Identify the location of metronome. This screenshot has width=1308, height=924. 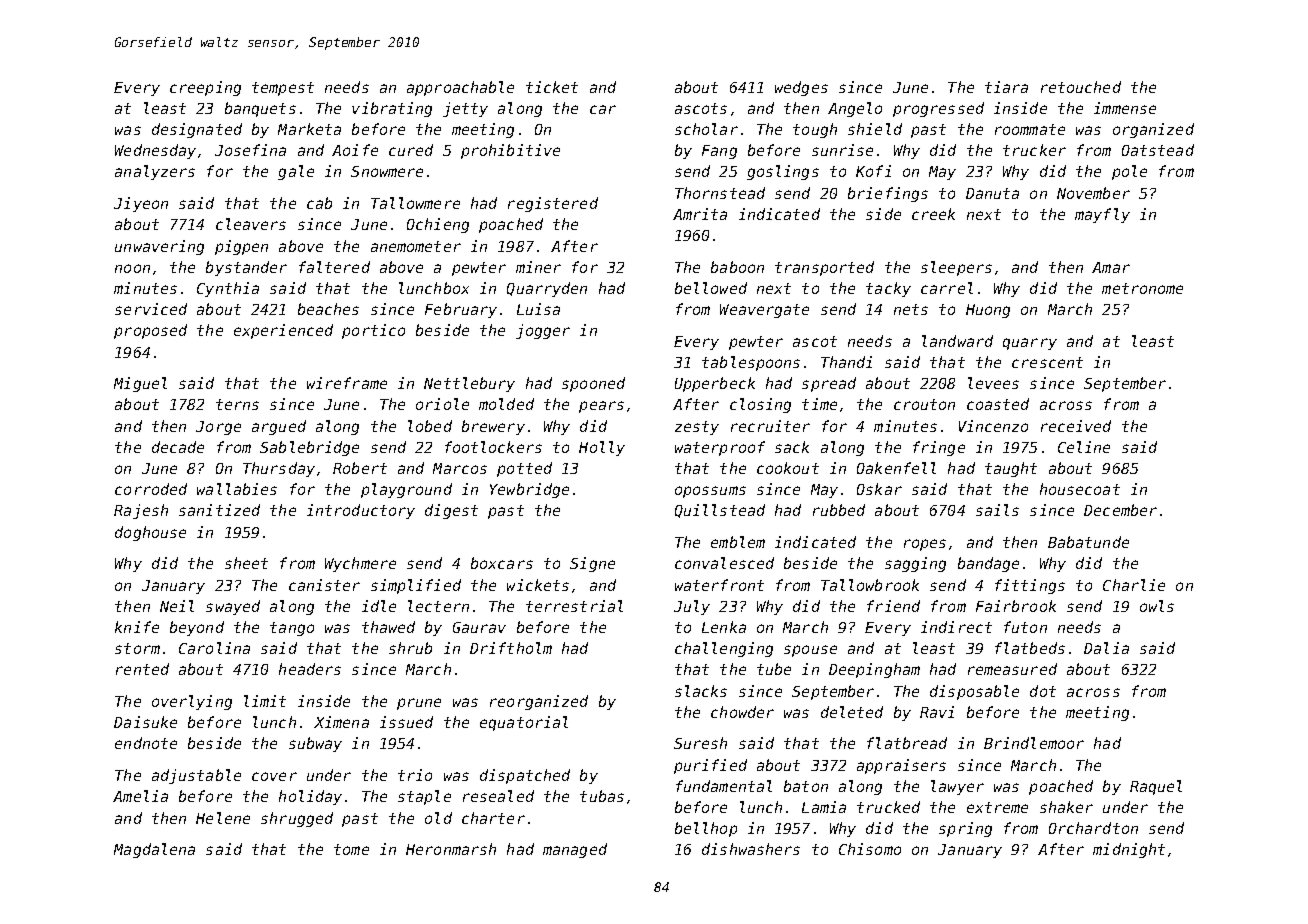
(1142, 288).
